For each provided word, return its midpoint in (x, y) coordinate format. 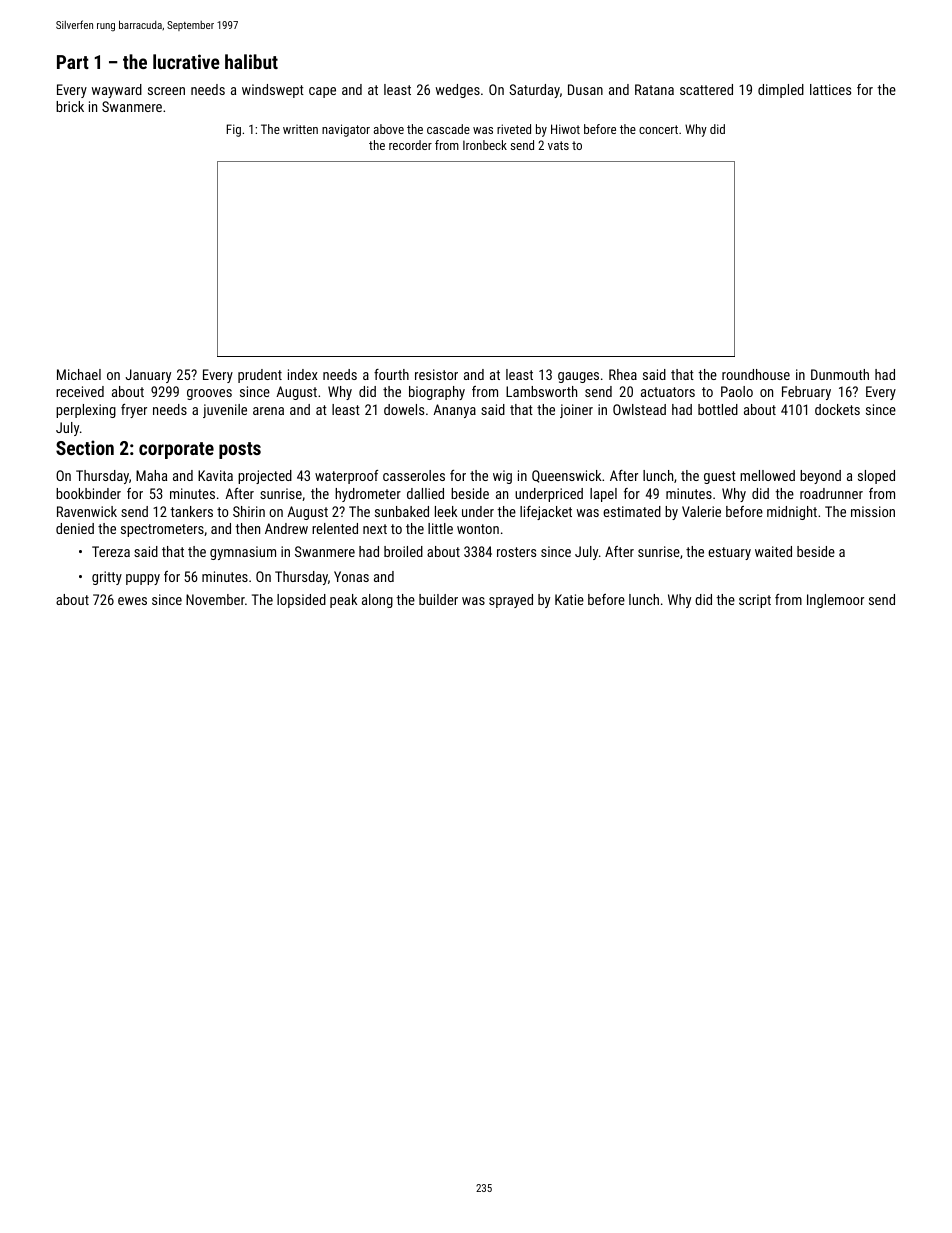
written (300, 129)
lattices (830, 89)
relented (335, 528)
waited (773, 551)
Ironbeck (485, 145)
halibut (251, 61)
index (303, 374)
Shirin (249, 511)
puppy (143, 579)
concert (658, 129)
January (148, 376)
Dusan (585, 89)
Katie (569, 599)
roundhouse (756, 374)
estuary (729, 553)
